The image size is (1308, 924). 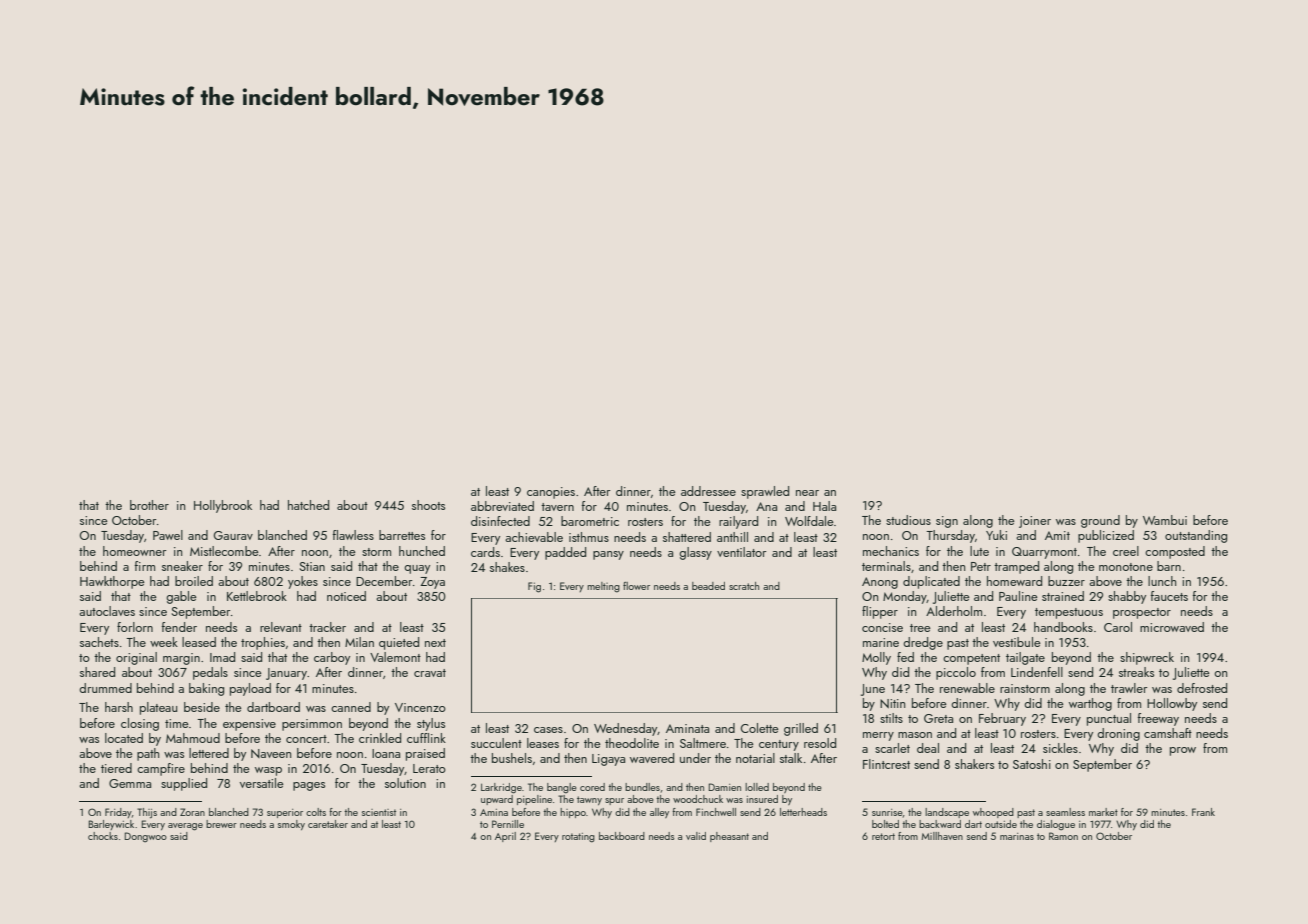 I want to click on abbreviated, so click(x=502, y=506).
